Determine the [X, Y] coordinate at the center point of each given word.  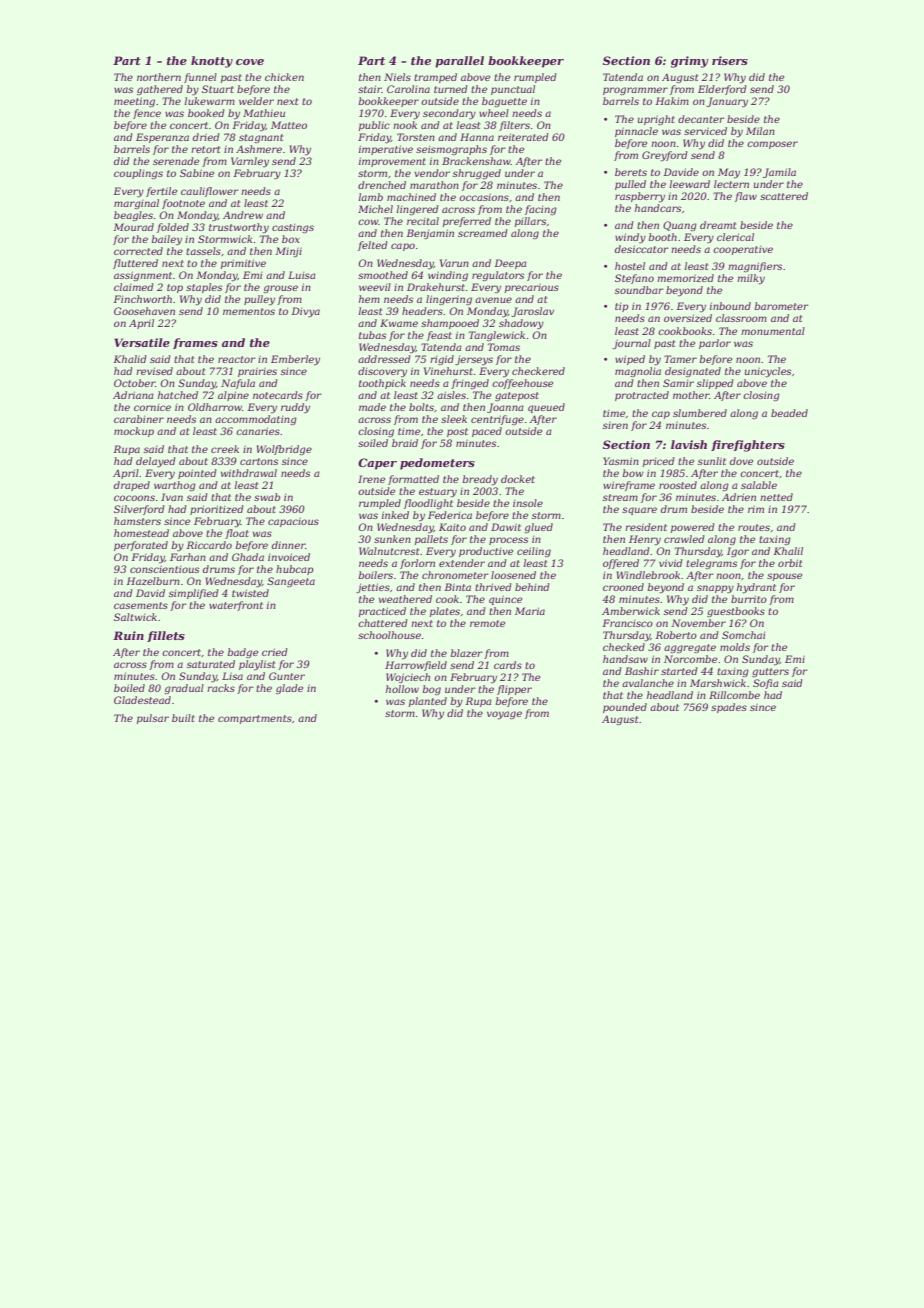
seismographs [451, 150]
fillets [166, 636]
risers [730, 60]
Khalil [788, 551]
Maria [530, 611]
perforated [141, 546]
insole [528, 503]
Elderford [722, 90]
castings [293, 228]
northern [159, 77]
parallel [459, 62]
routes [754, 527]
